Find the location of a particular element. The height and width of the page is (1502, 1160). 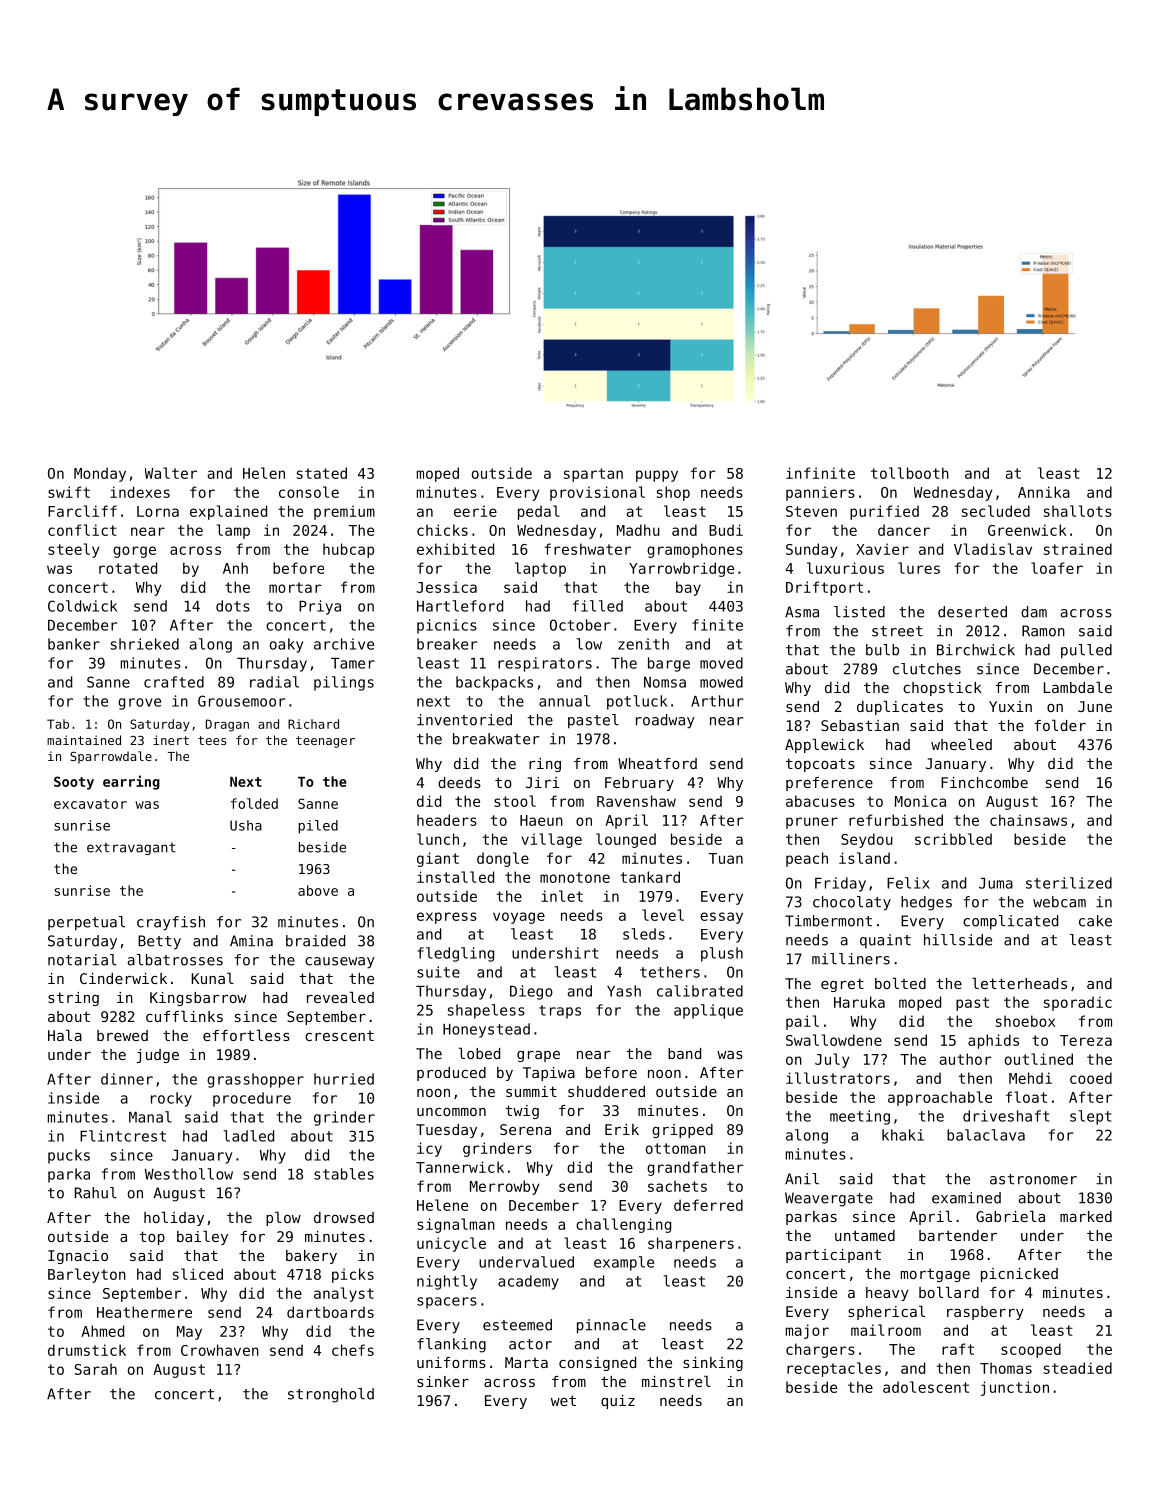

shrieked is located at coordinates (145, 644).
